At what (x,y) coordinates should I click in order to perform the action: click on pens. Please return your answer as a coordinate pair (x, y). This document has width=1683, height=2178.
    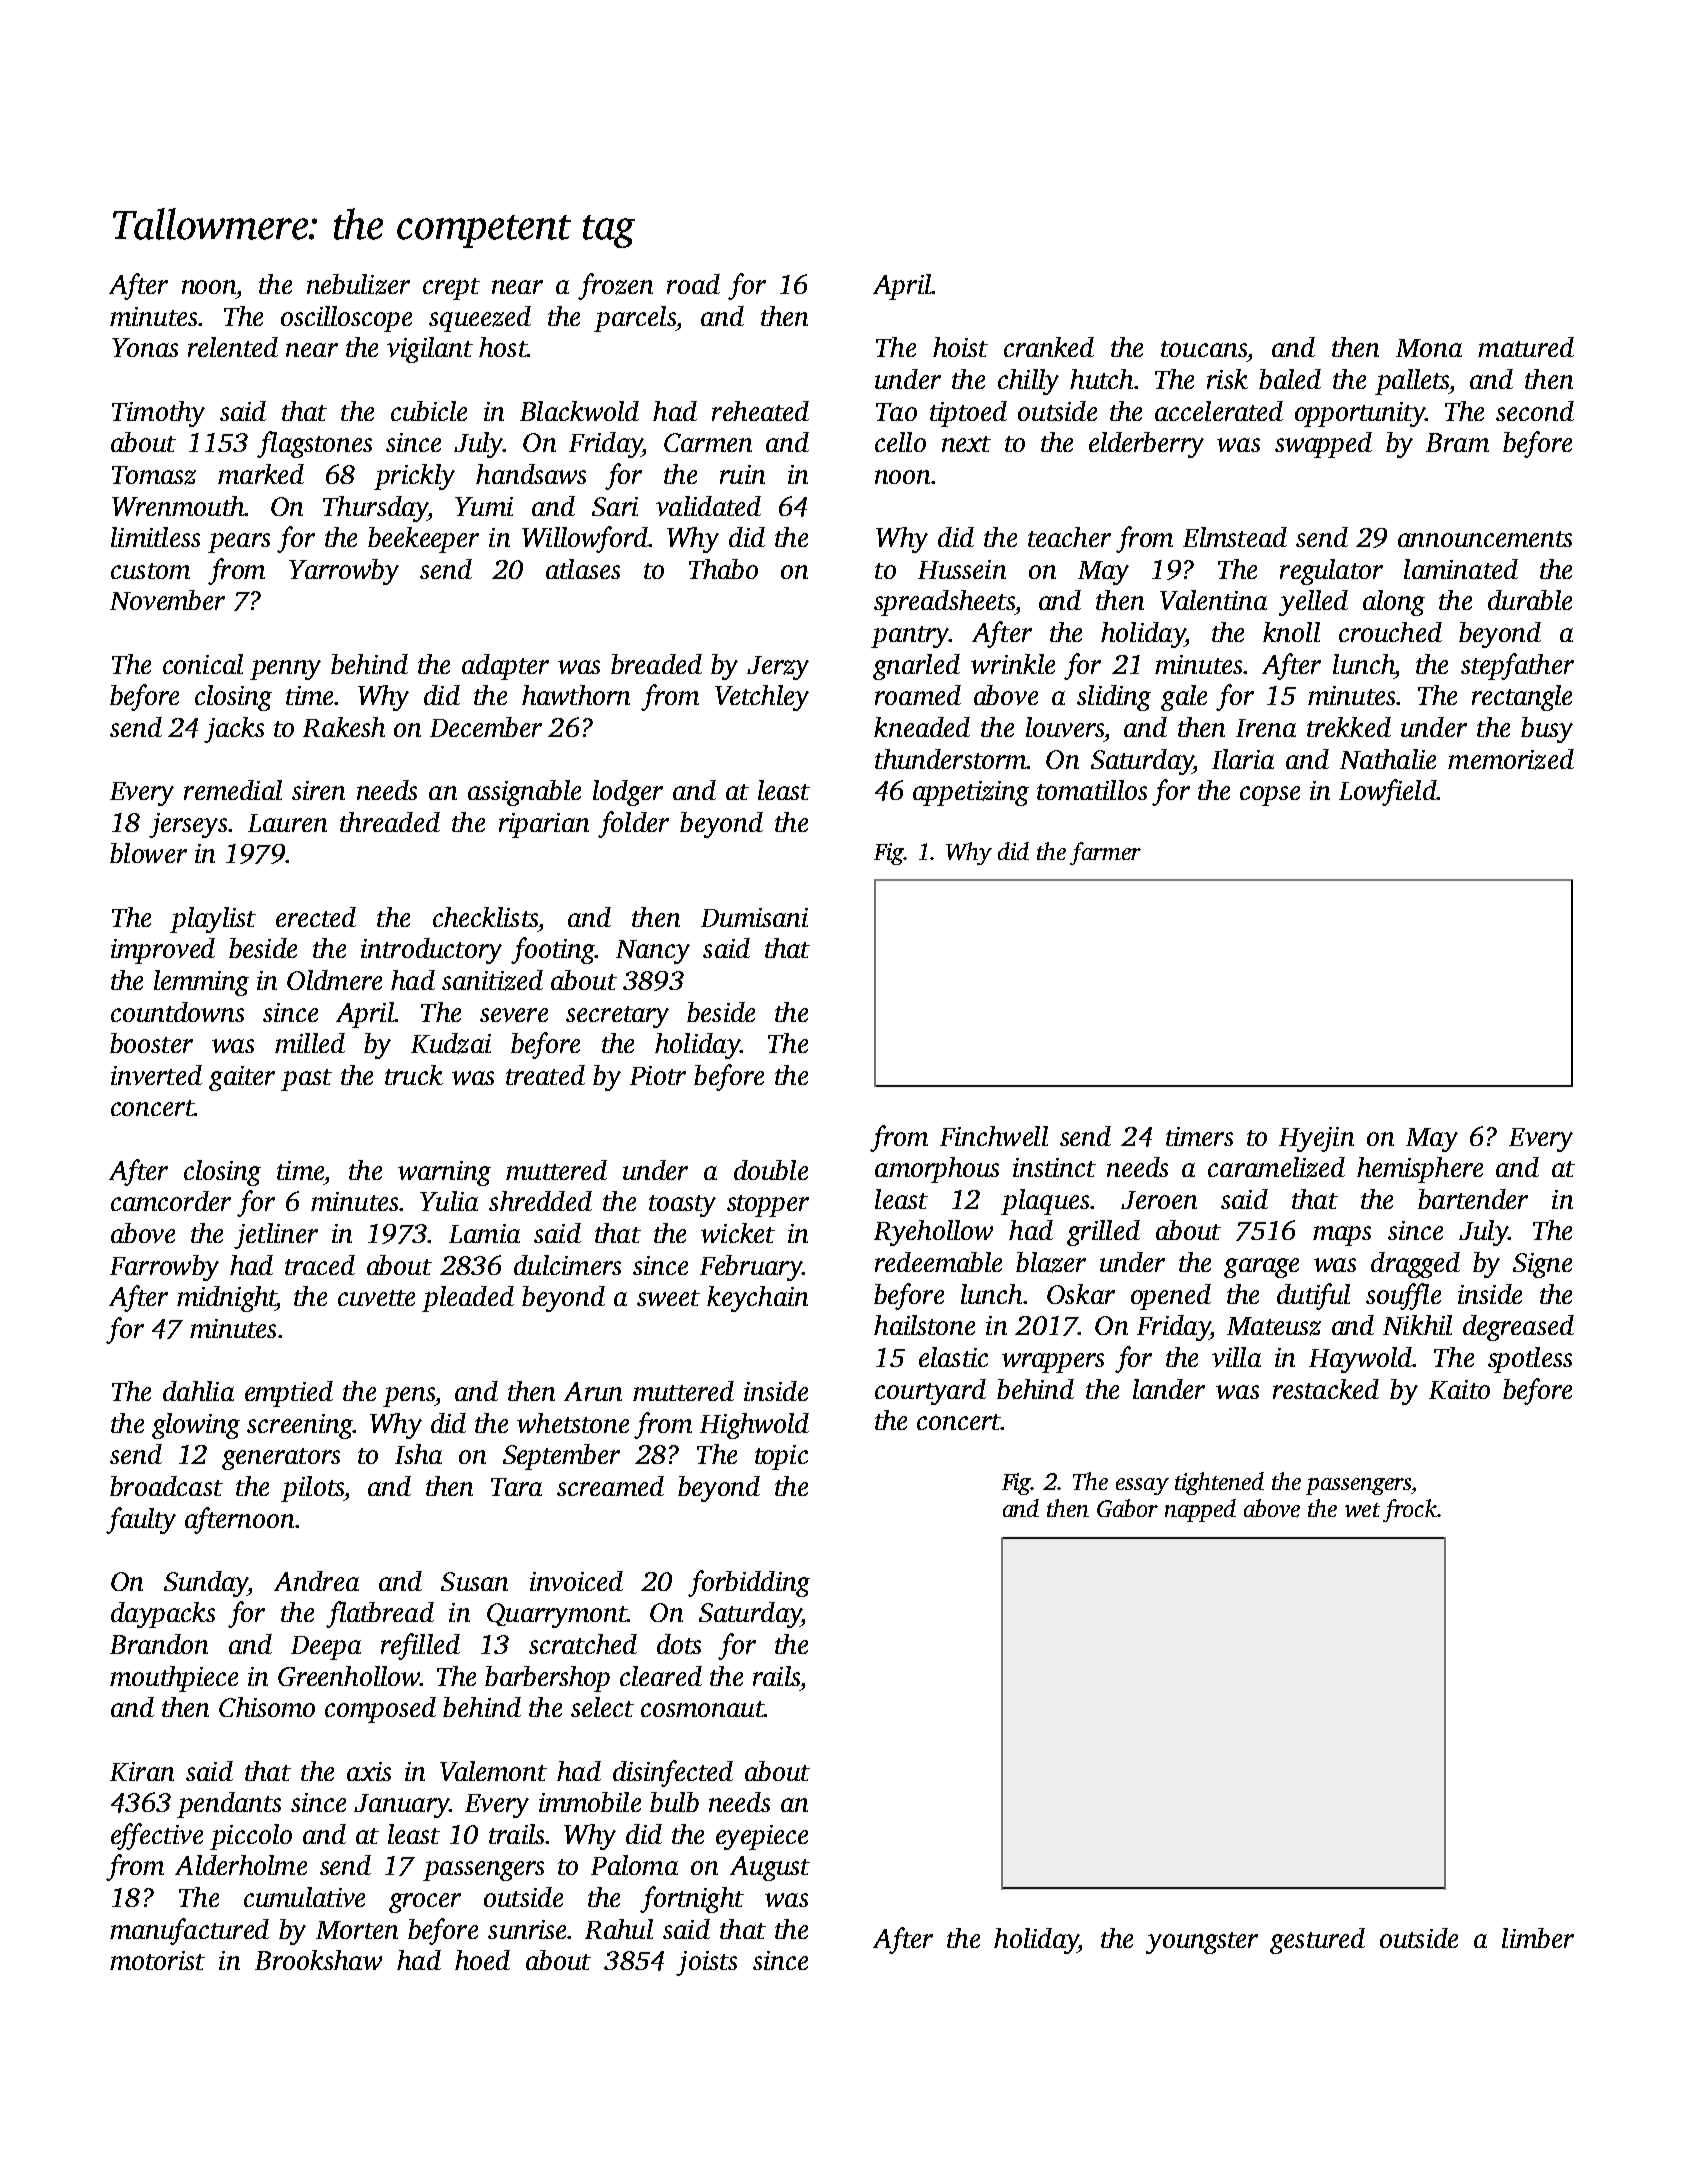
    Looking at the image, I should click on (409, 1397).
